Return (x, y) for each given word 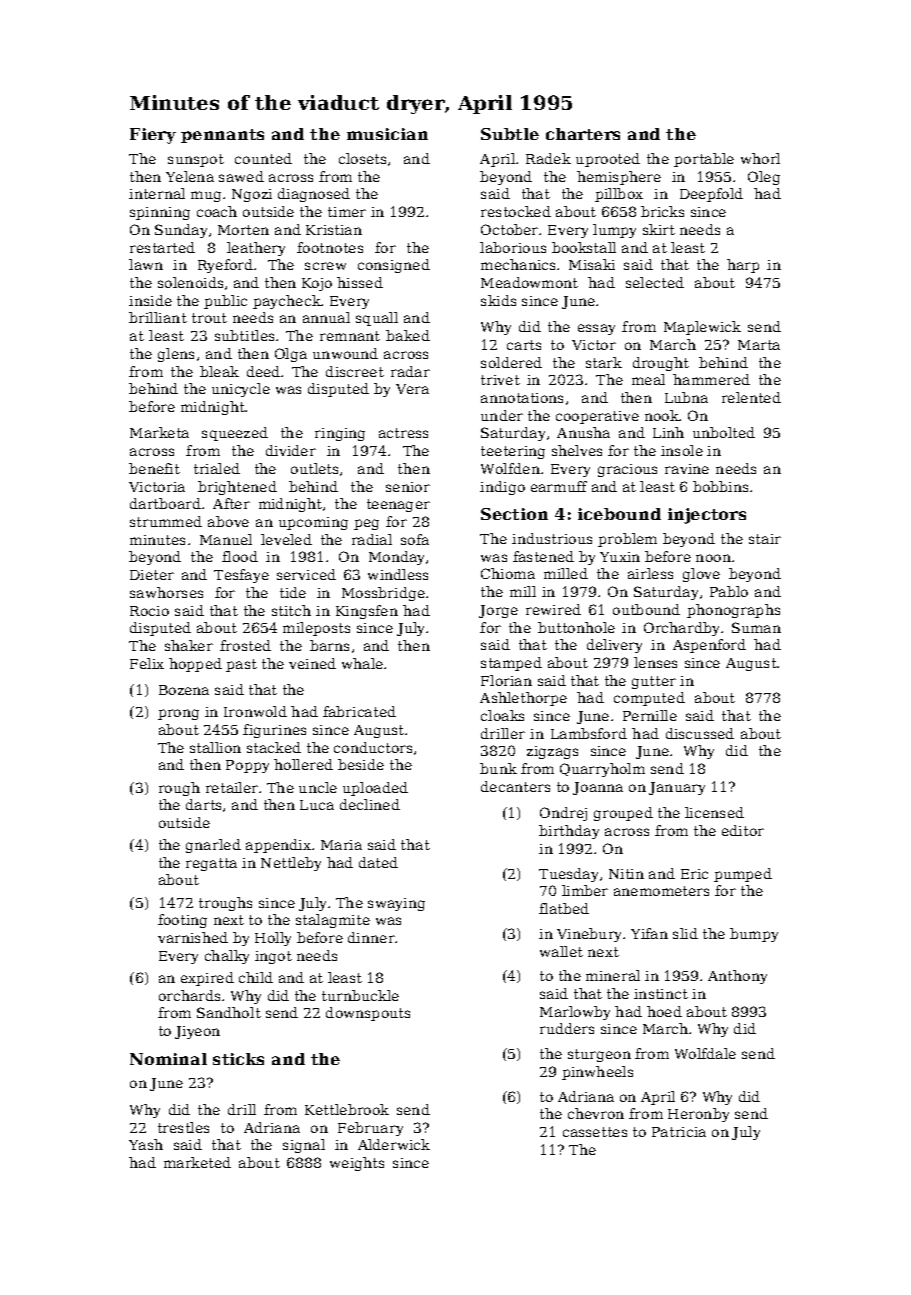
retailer (232, 787)
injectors (707, 516)
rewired (553, 609)
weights (357, 1164)
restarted (162, 247)
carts (524, 345)
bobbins (720, 486)
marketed (197, 1162)
